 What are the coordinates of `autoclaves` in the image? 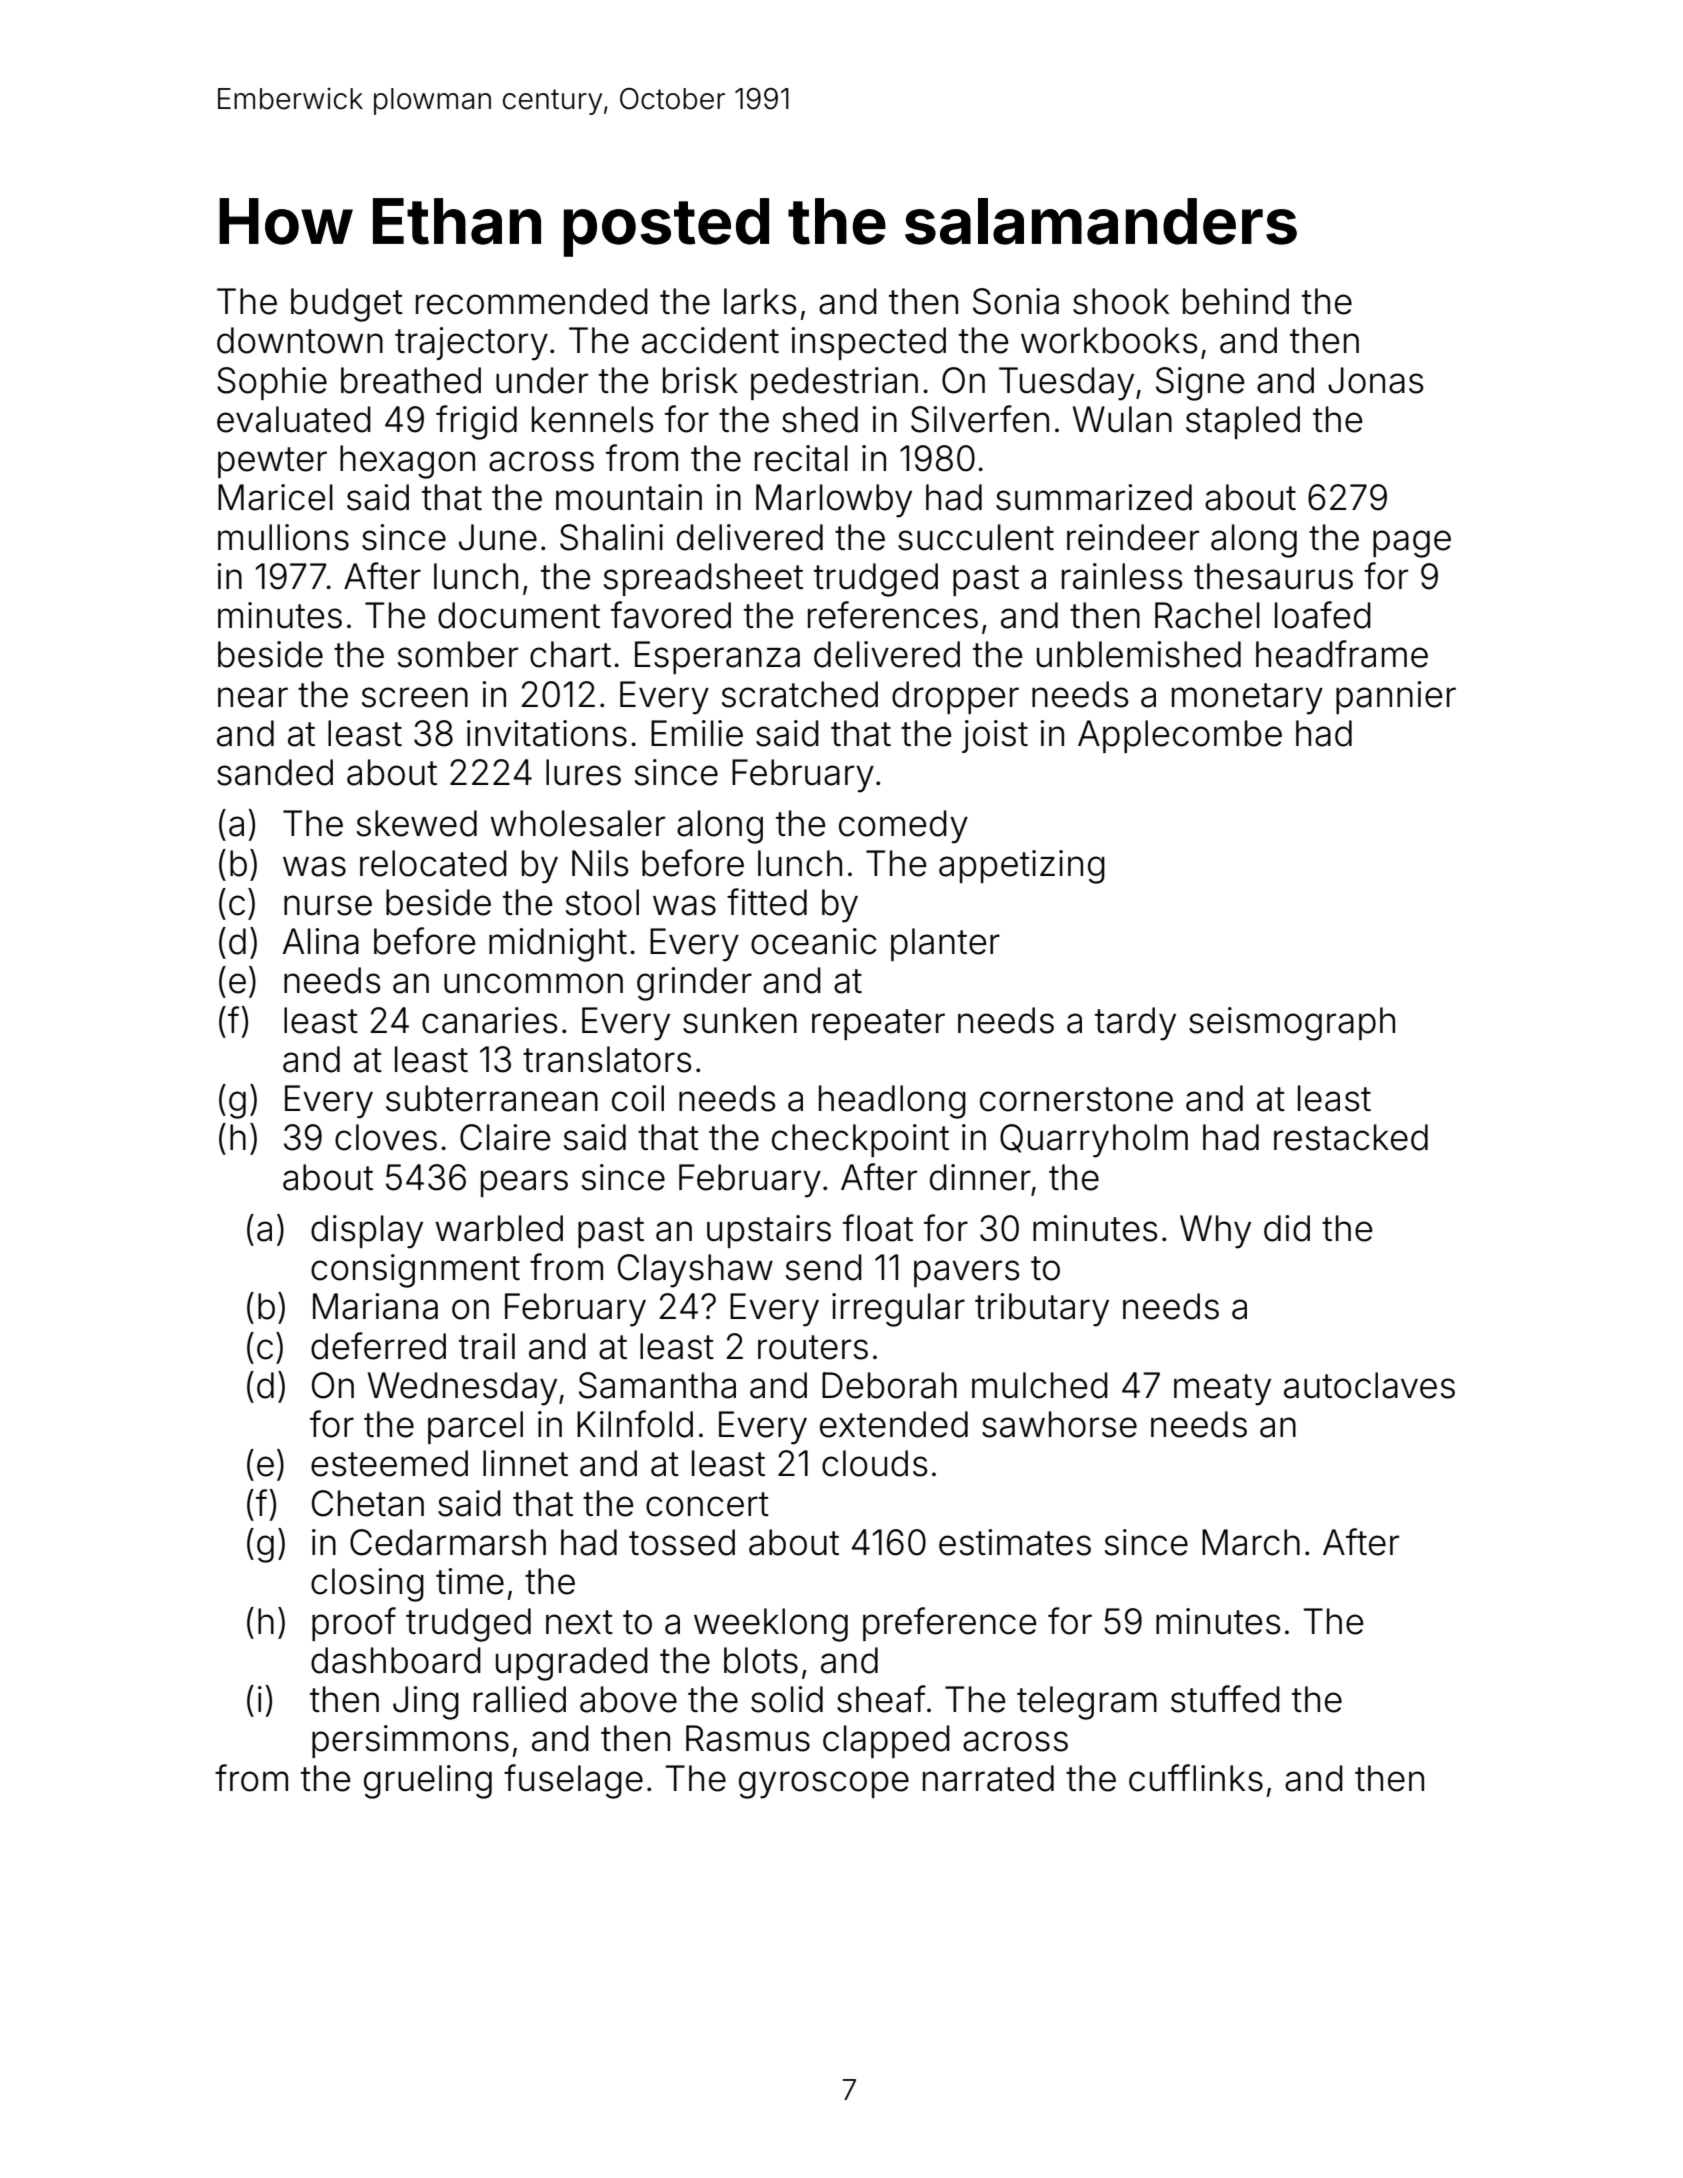 It's located at (1369, 1385).
